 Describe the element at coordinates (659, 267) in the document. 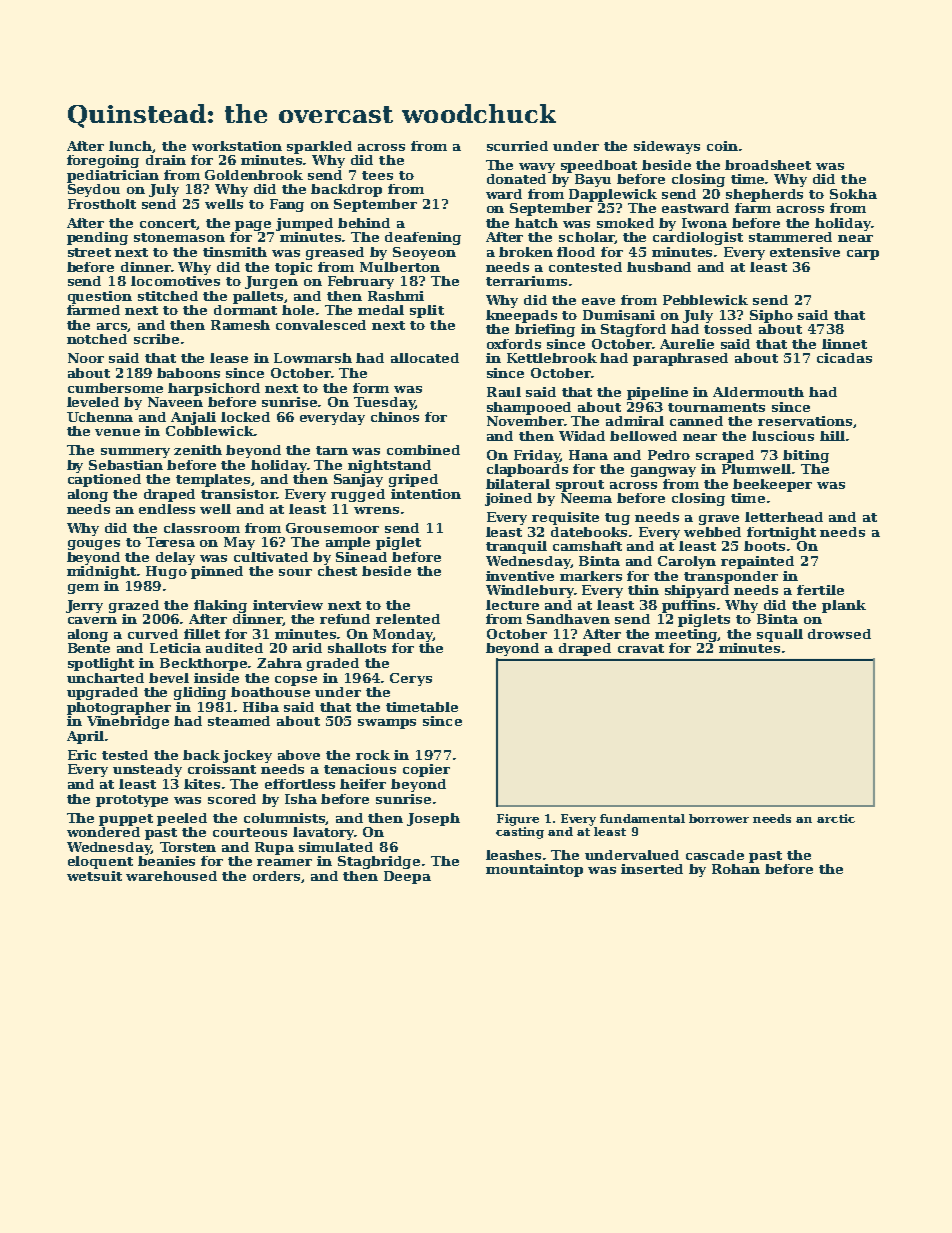

I see `husband` at that location.
